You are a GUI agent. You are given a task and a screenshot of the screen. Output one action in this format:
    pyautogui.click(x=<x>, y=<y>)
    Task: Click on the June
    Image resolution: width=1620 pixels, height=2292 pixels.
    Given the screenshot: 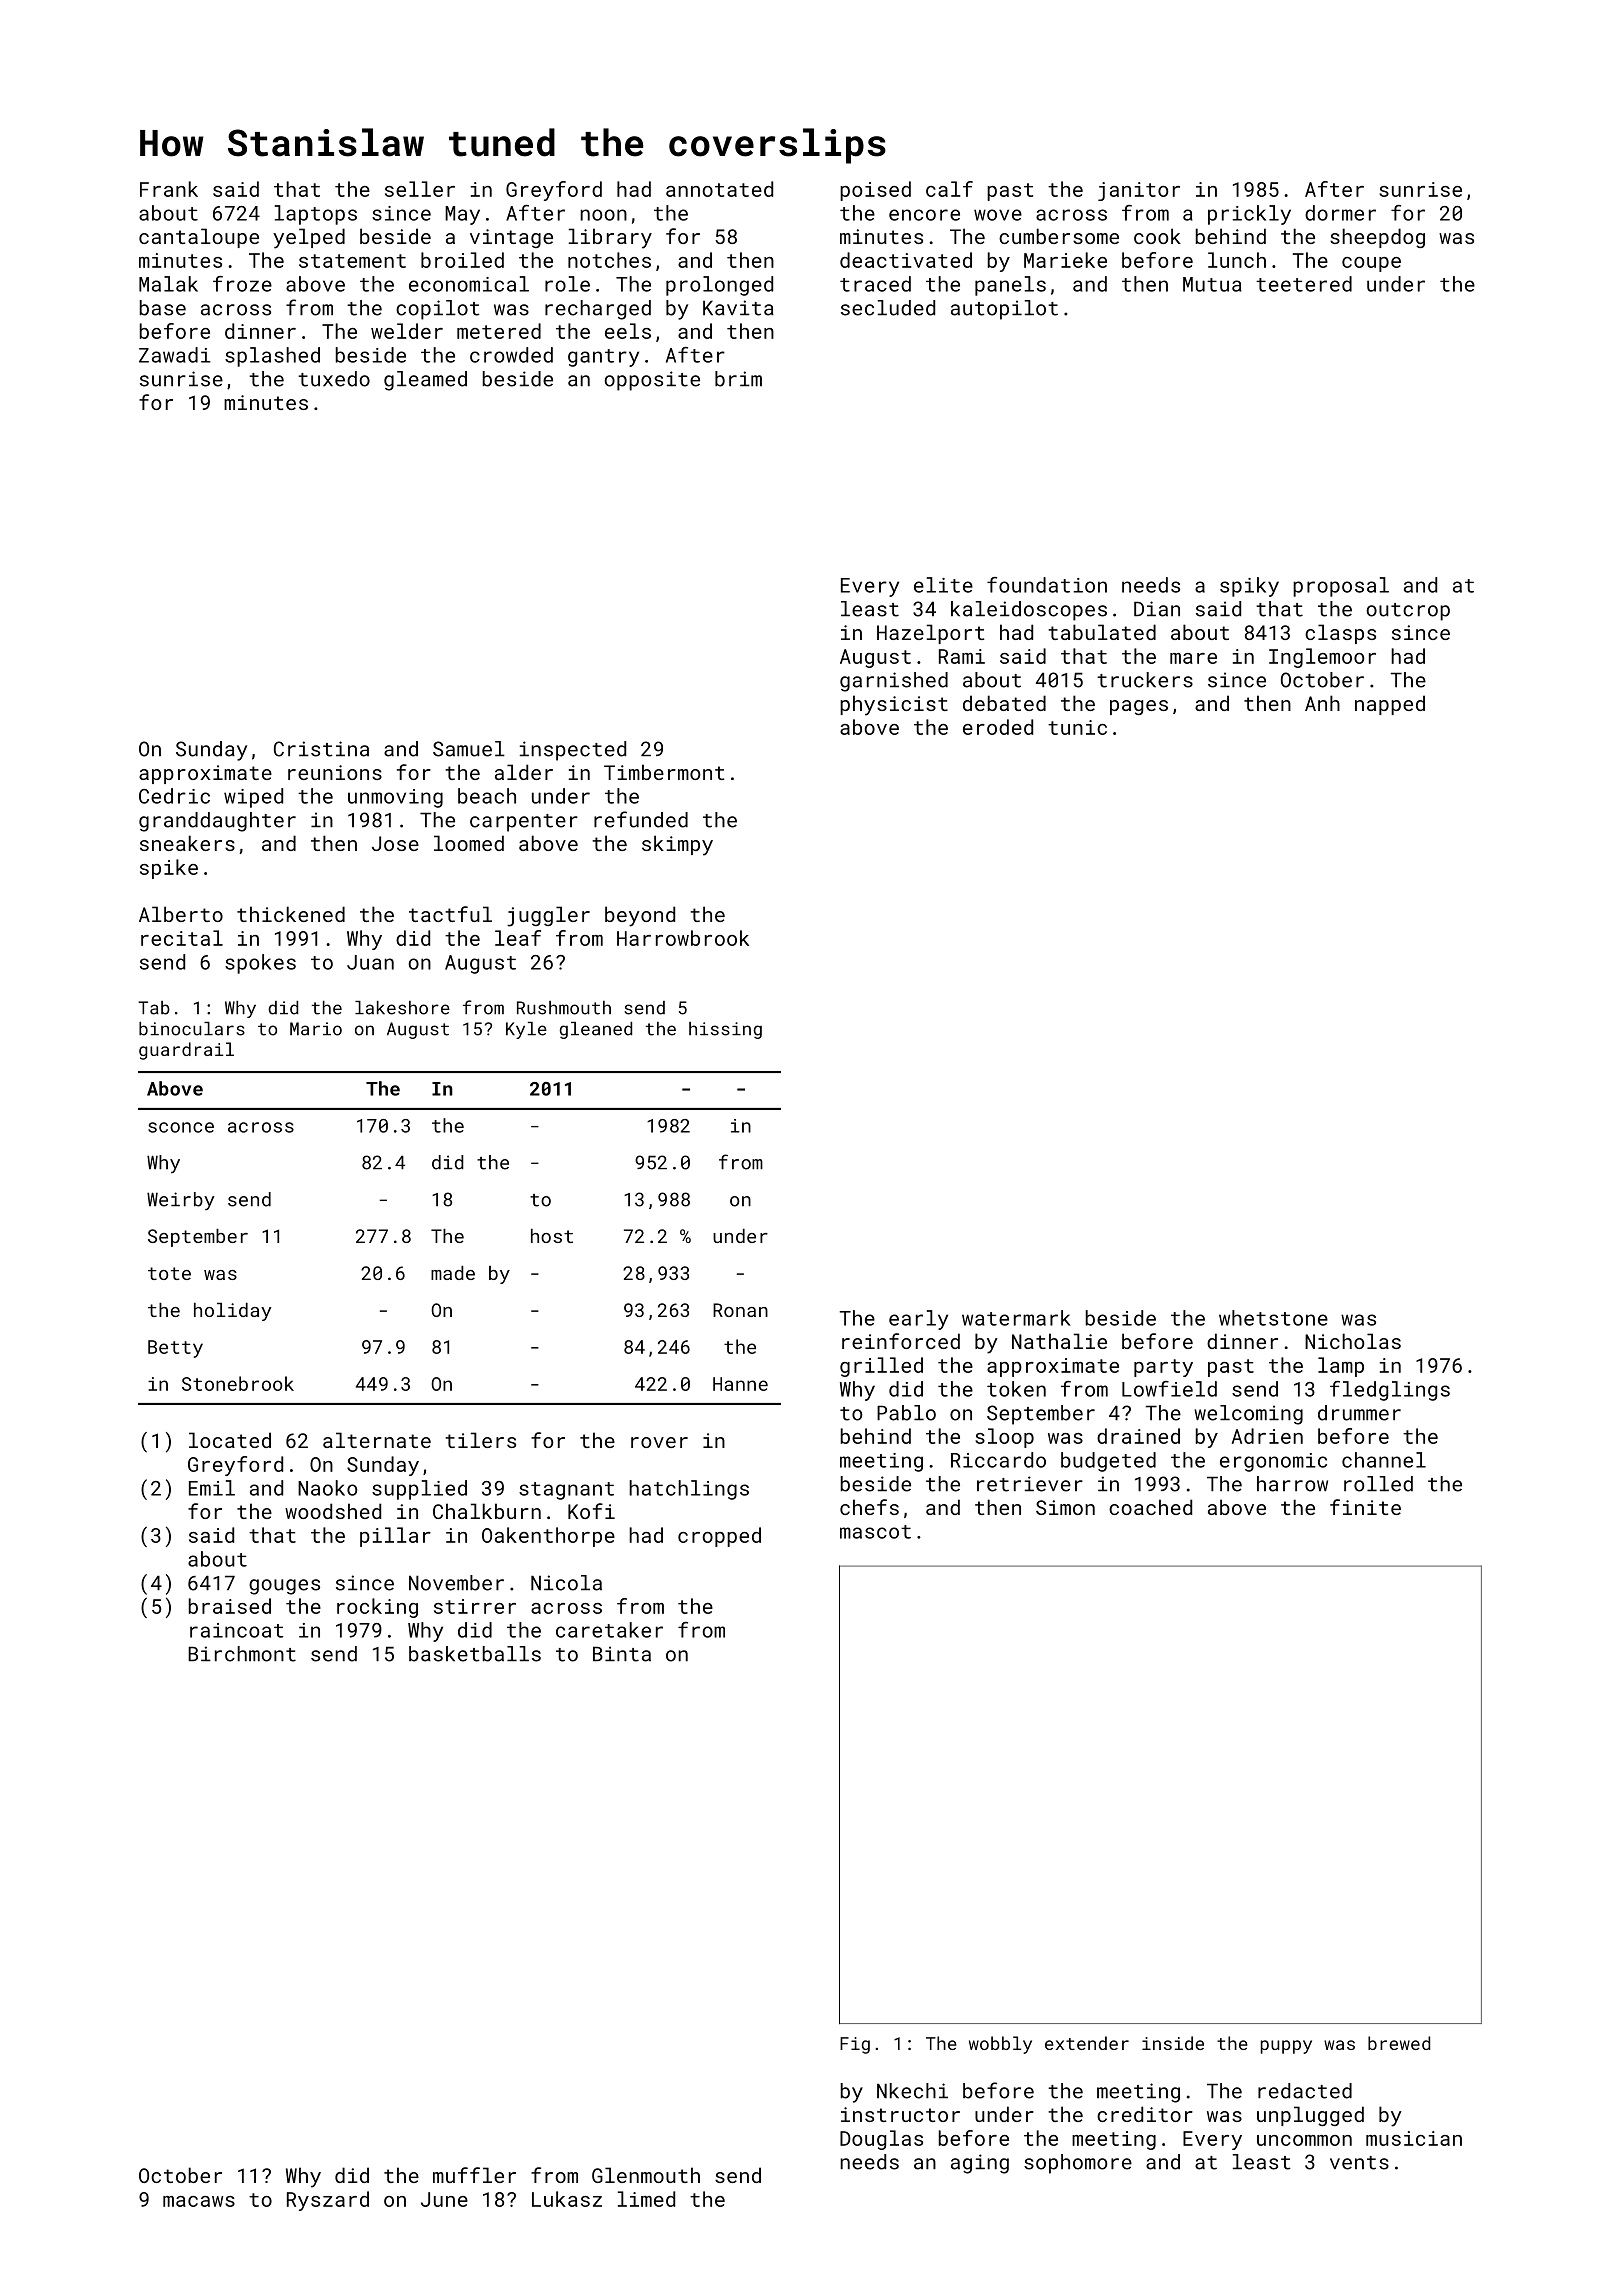 What is the action you would take?
    pyautogui.click(x=444, y=2199)
